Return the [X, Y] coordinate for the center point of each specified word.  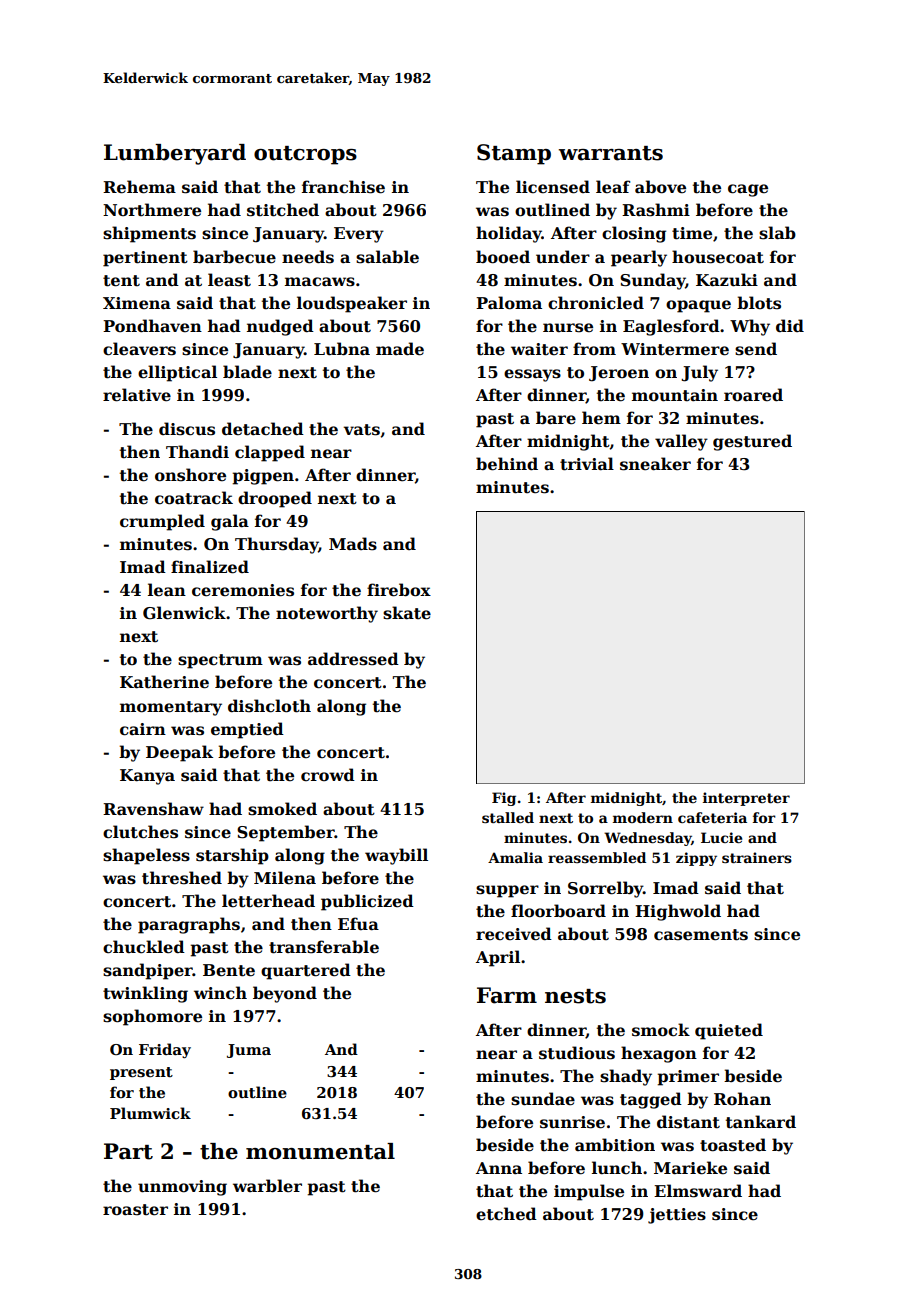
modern [643, 817]
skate [407, 613]
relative [137, 395]
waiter [539, 349]
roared [753, 395]
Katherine [164, 682]
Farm [507, 995]
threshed [182, 878]
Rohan [742, 1098]
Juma [249, 1051]
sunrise [572, 1122]
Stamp [514, 154]
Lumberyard [175, 154]
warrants [611, 153]
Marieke [690, 1168]
